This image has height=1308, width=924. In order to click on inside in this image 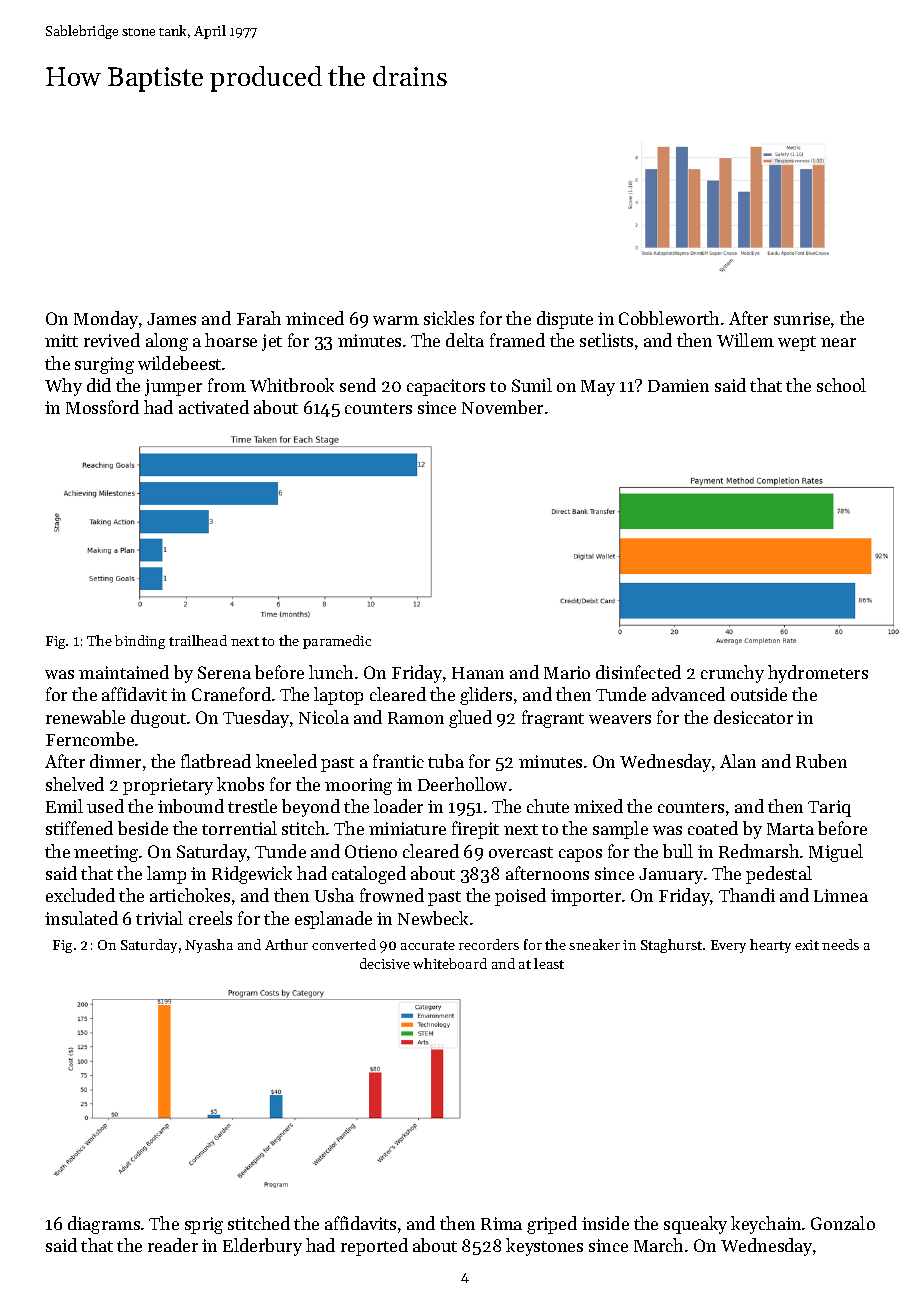, I will do `click(605, 1223)`.
